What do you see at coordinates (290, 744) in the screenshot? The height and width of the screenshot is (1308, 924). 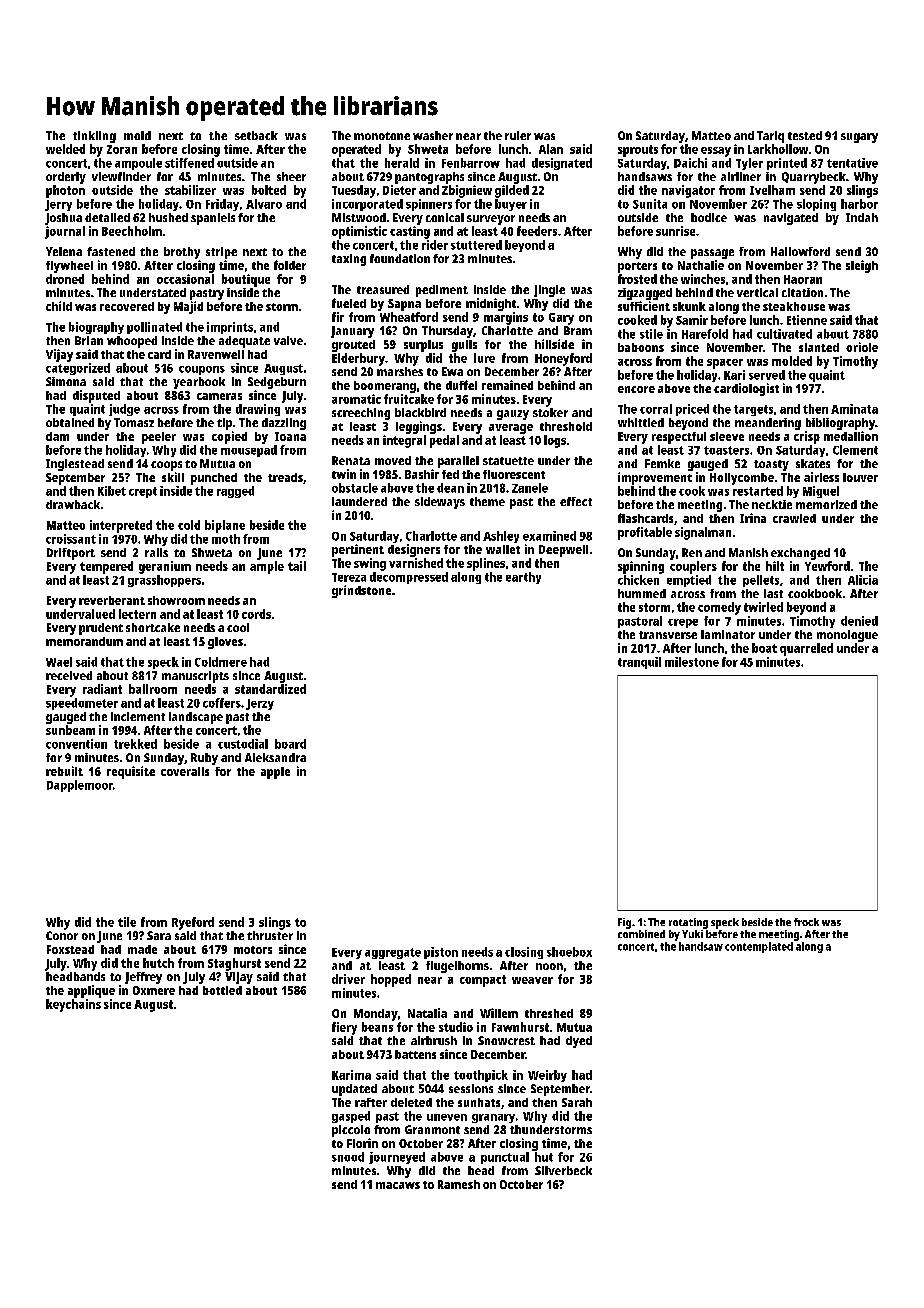 I see `board` at bounding box center [290, 744].
